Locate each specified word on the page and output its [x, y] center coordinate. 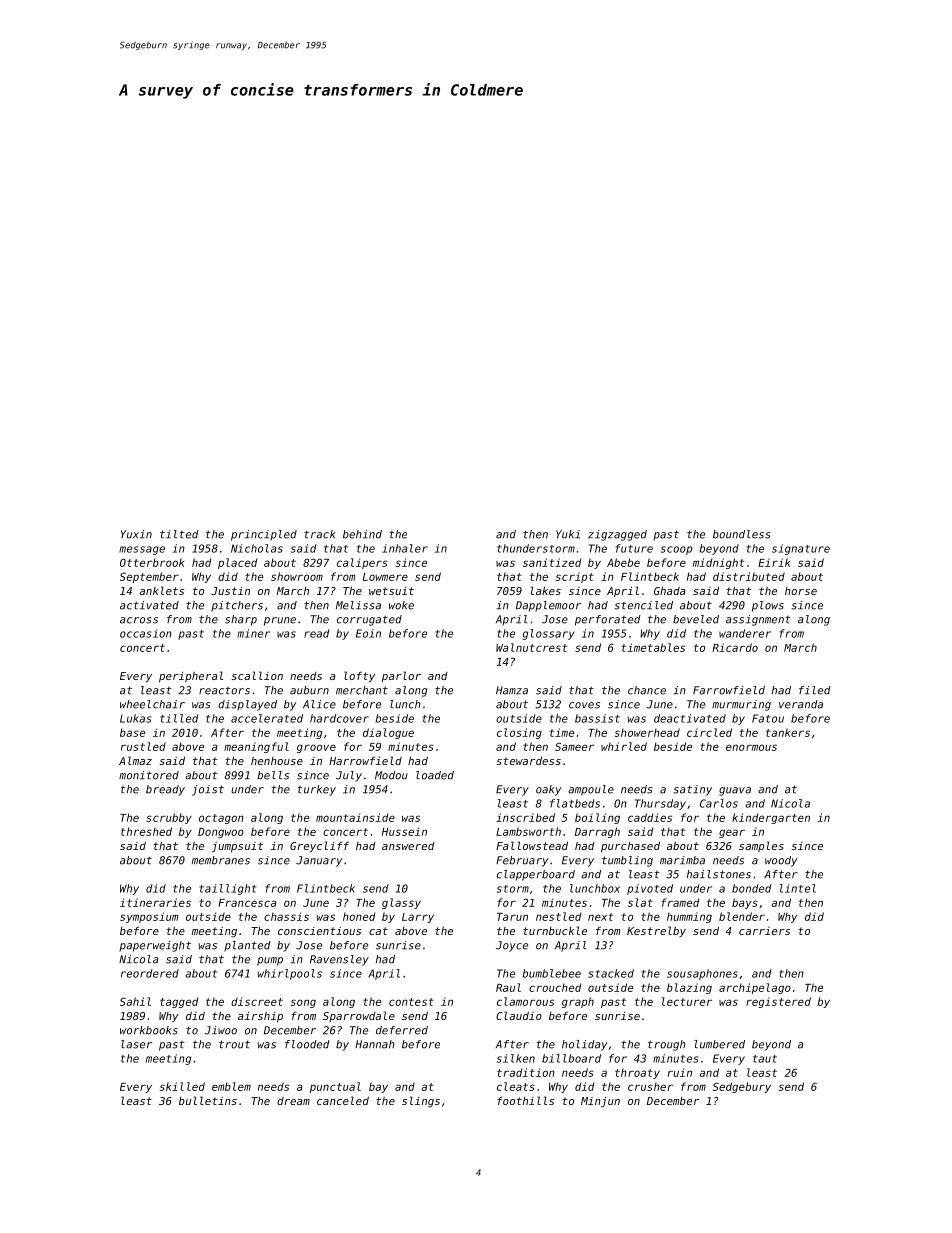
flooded [307, 1044]
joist [208, 790]
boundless [742, 534]
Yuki [568, 534]
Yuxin [136, 534]
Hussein [404, 831]
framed [680, 902]
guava [735, 791]
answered [408, 846]
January [319, 861]
